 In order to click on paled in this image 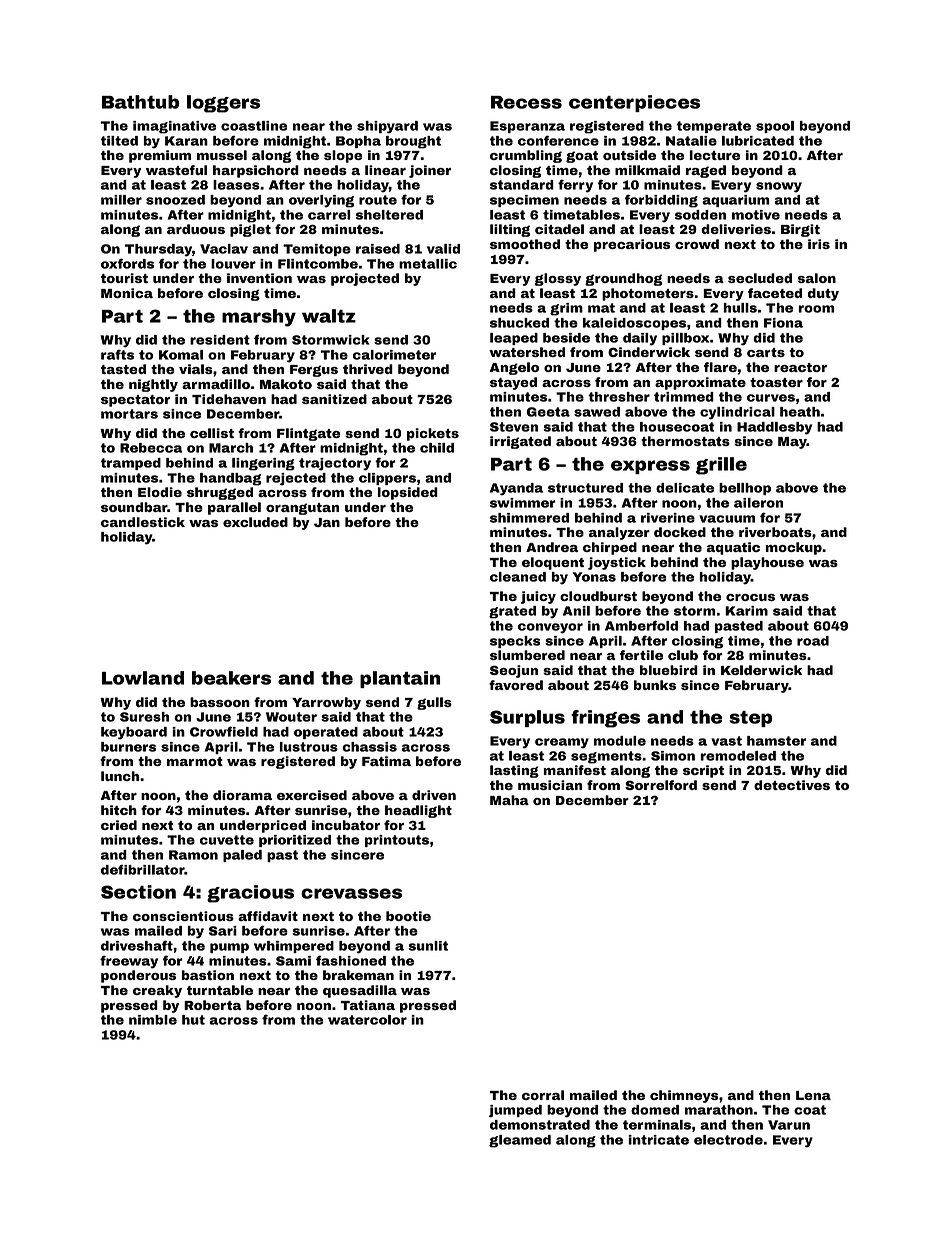, I will do `click(242, 856)`.
